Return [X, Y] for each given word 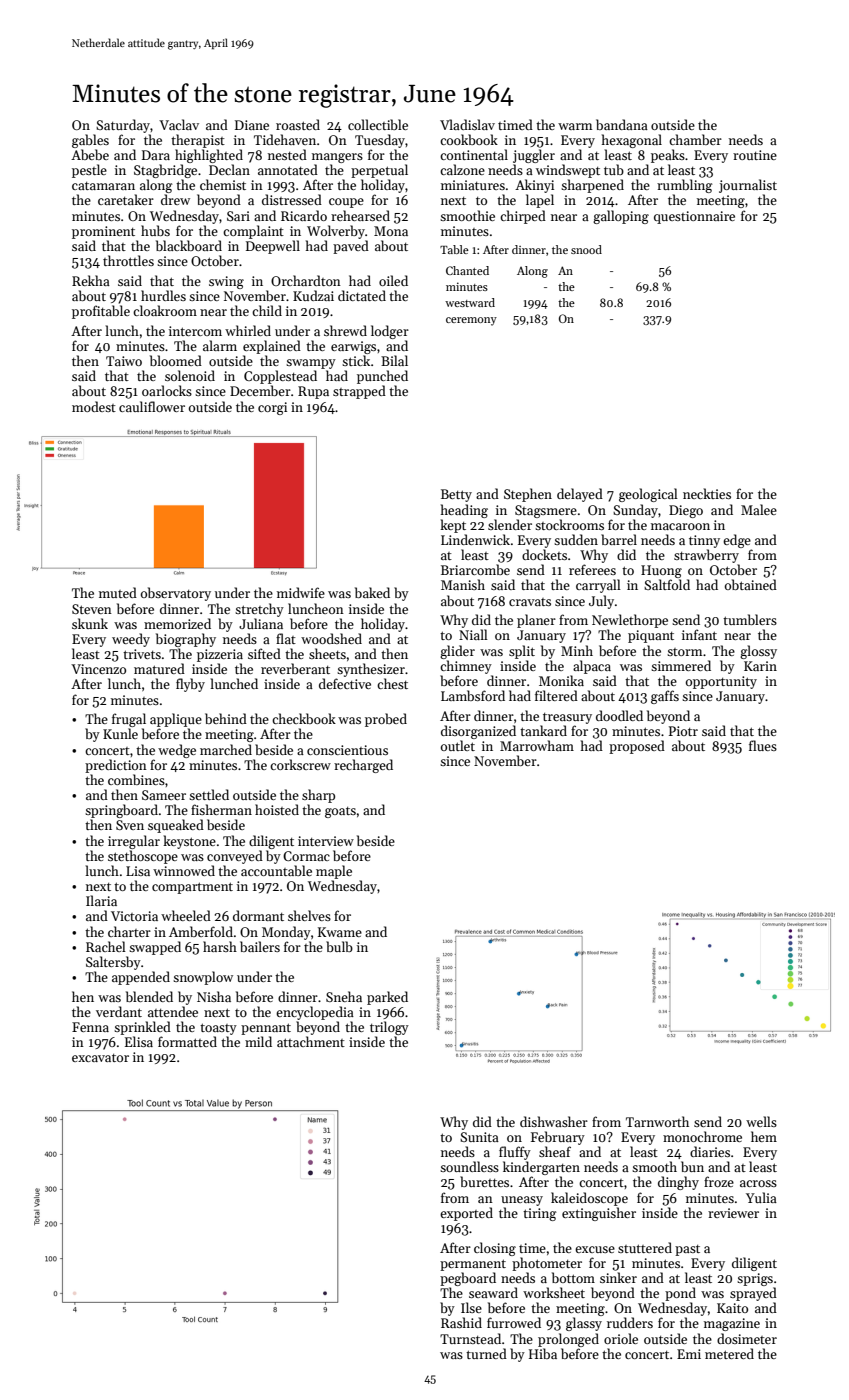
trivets [142, 654]
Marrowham [537, 745]
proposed [637, 747]
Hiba [543, 1353]
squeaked [176, 826]
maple [334, 872]
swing [226, 282]
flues [763, 745]
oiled [393, 280]
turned [486, 1353]
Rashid [461, 1322]
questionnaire [694, 217]
